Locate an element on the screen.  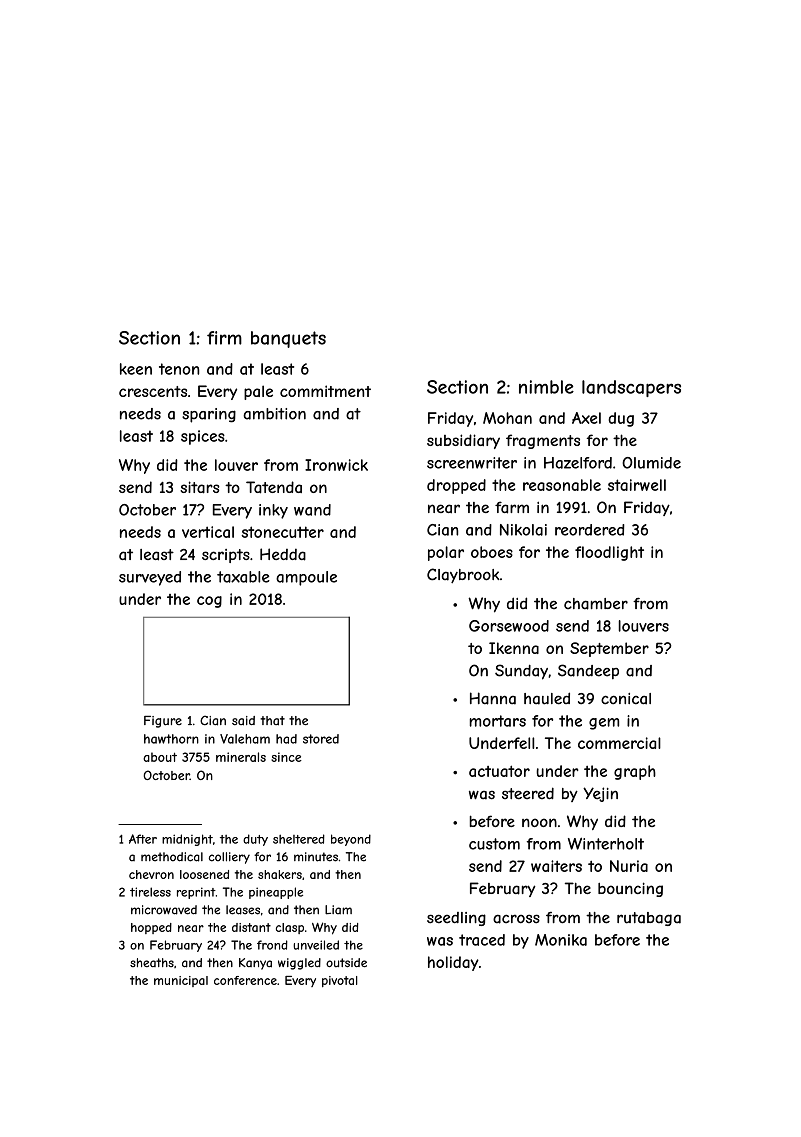
floodlight is located at coordinates (609, 553).
